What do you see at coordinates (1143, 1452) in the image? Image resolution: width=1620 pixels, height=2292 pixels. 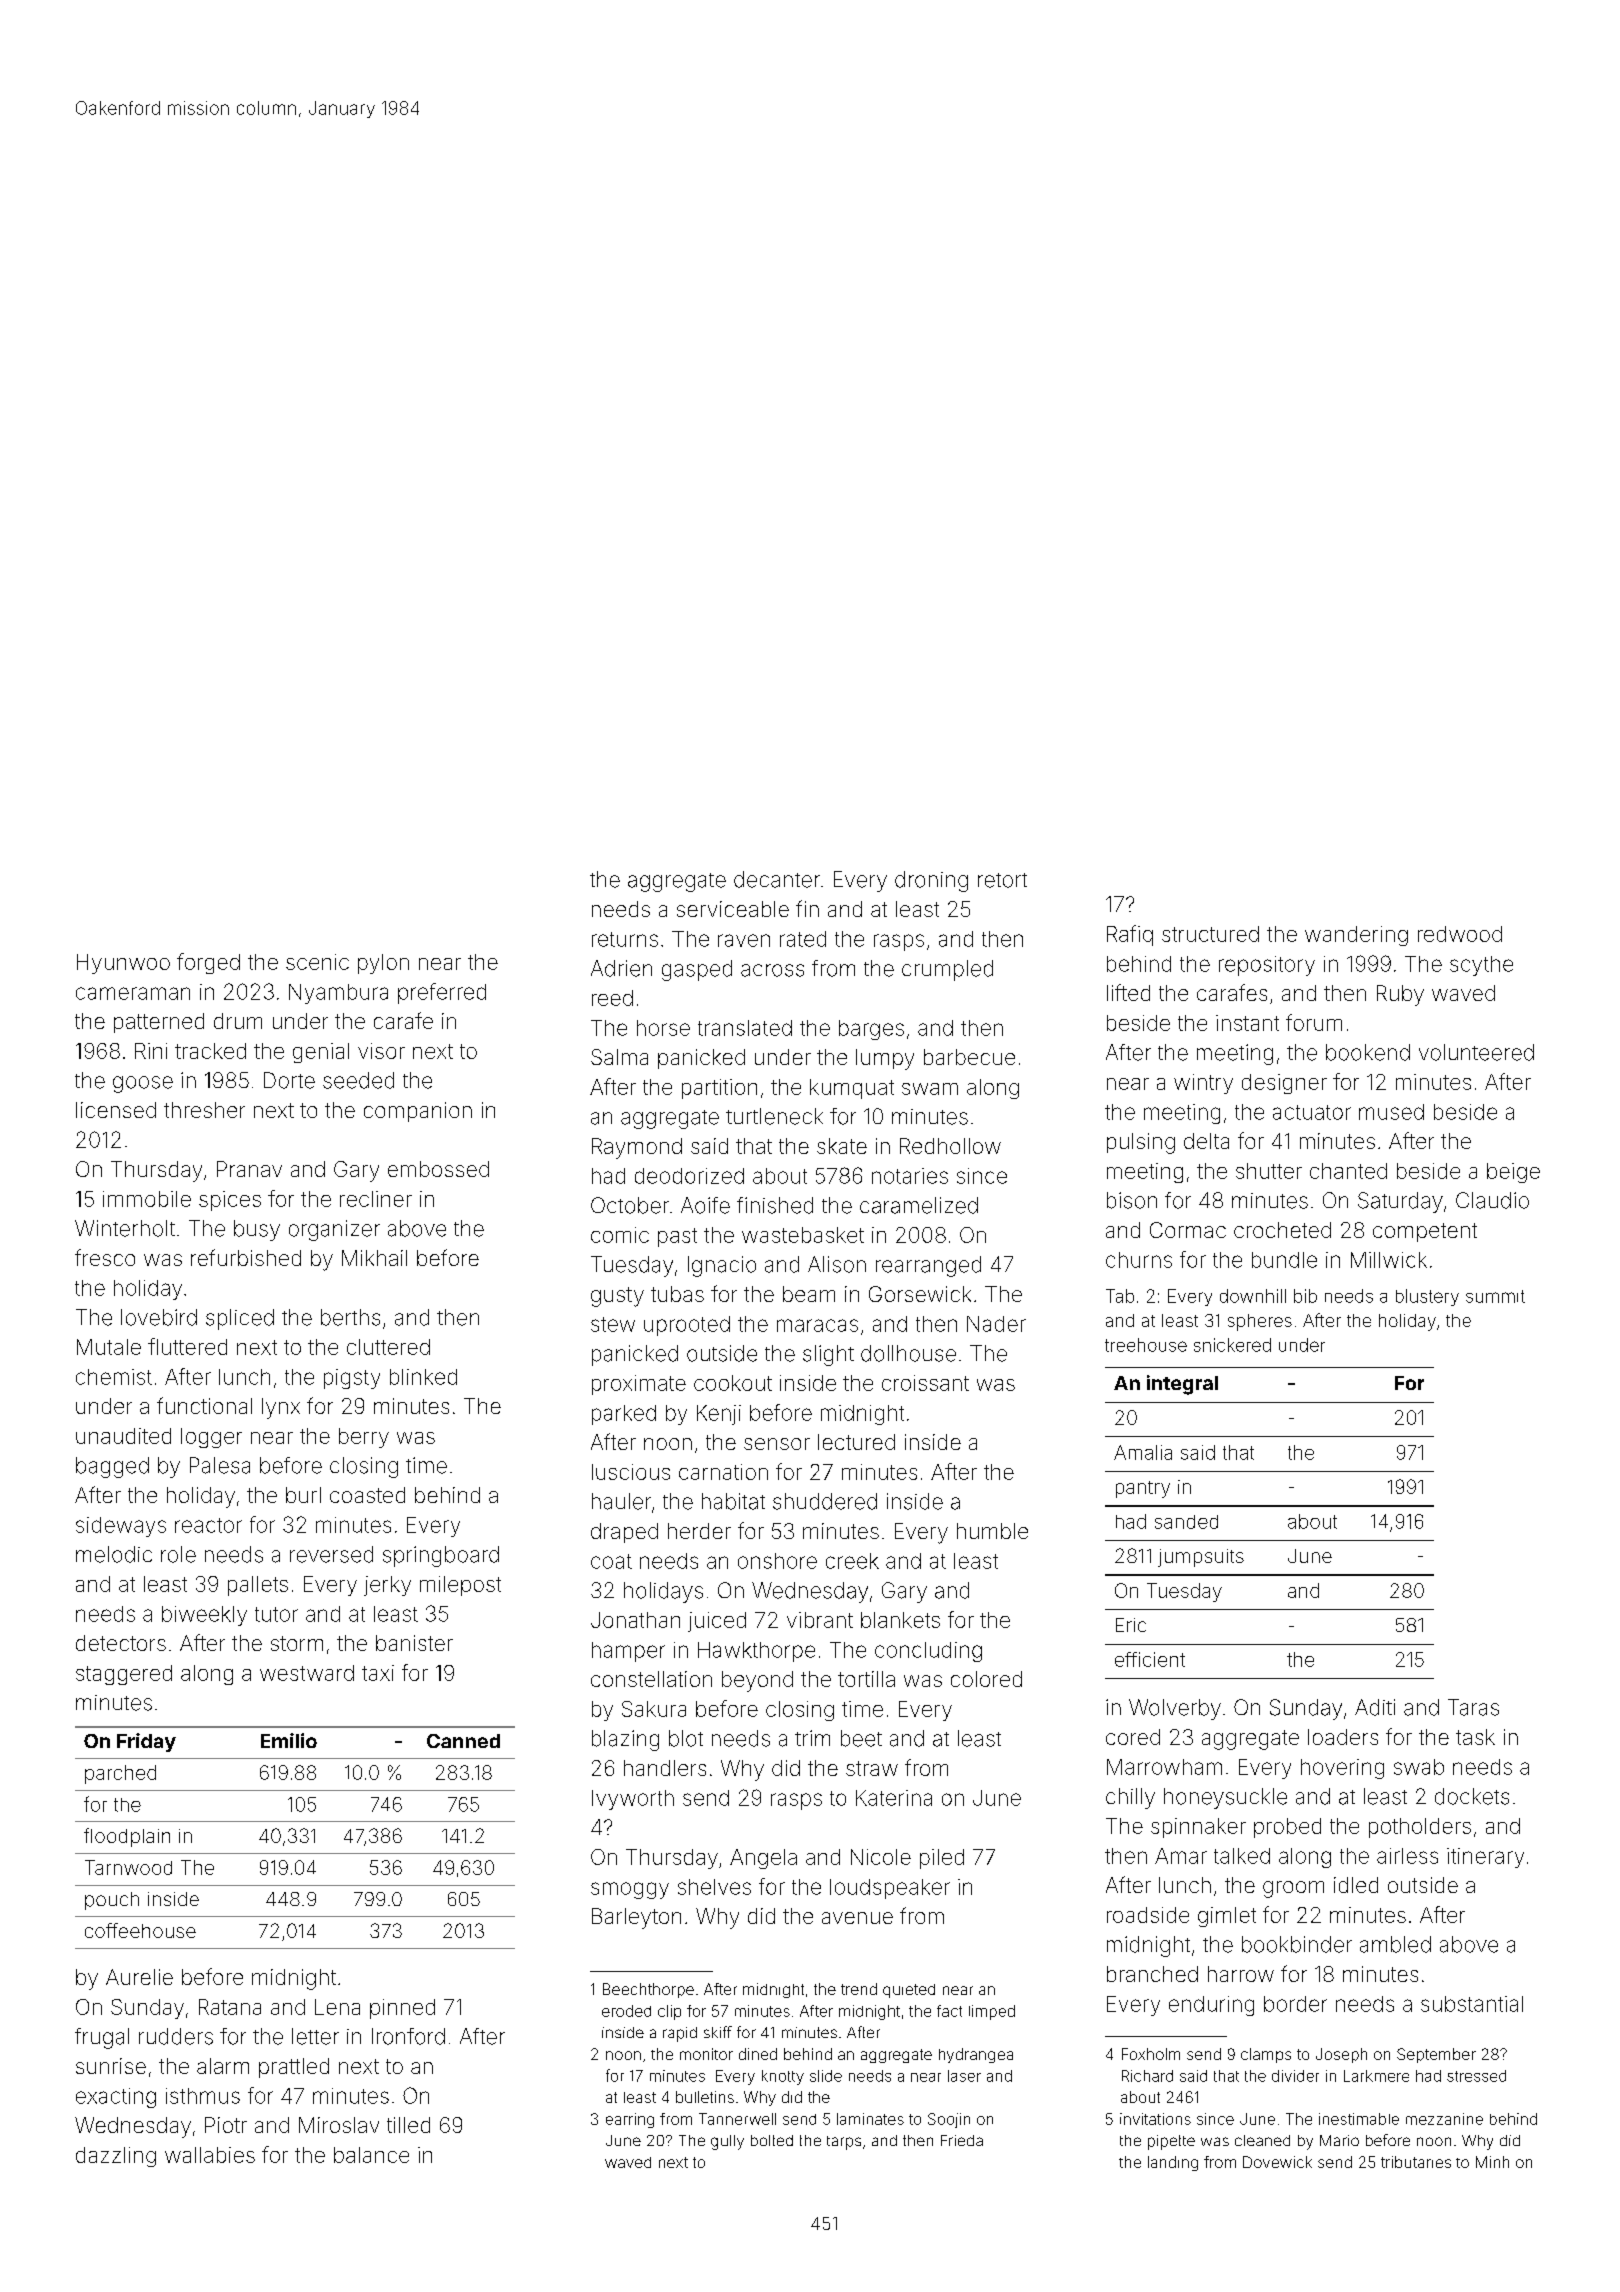 I see `Amalia` at bounding box center [1143, 1452].
